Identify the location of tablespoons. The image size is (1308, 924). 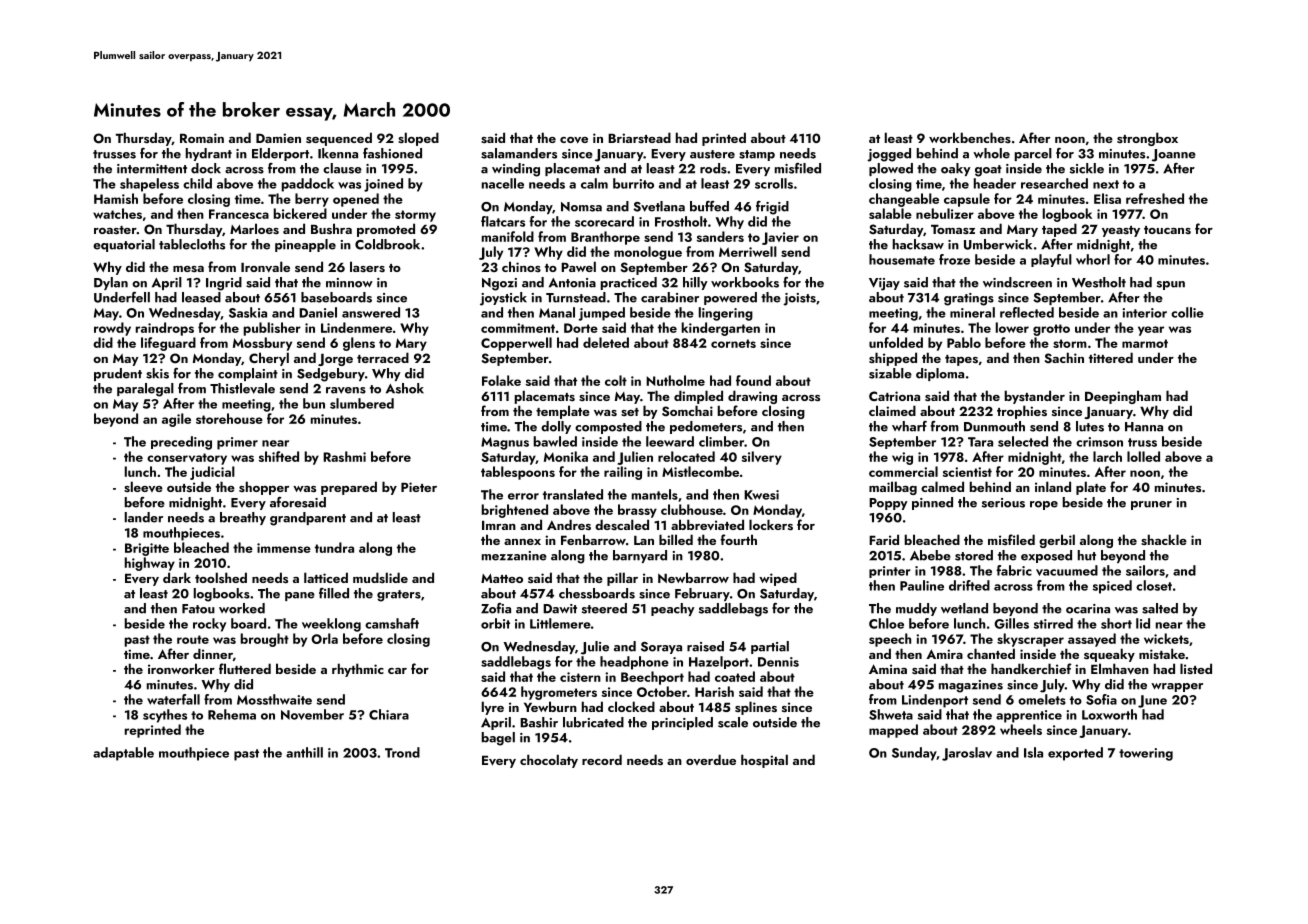
(518, 473).
